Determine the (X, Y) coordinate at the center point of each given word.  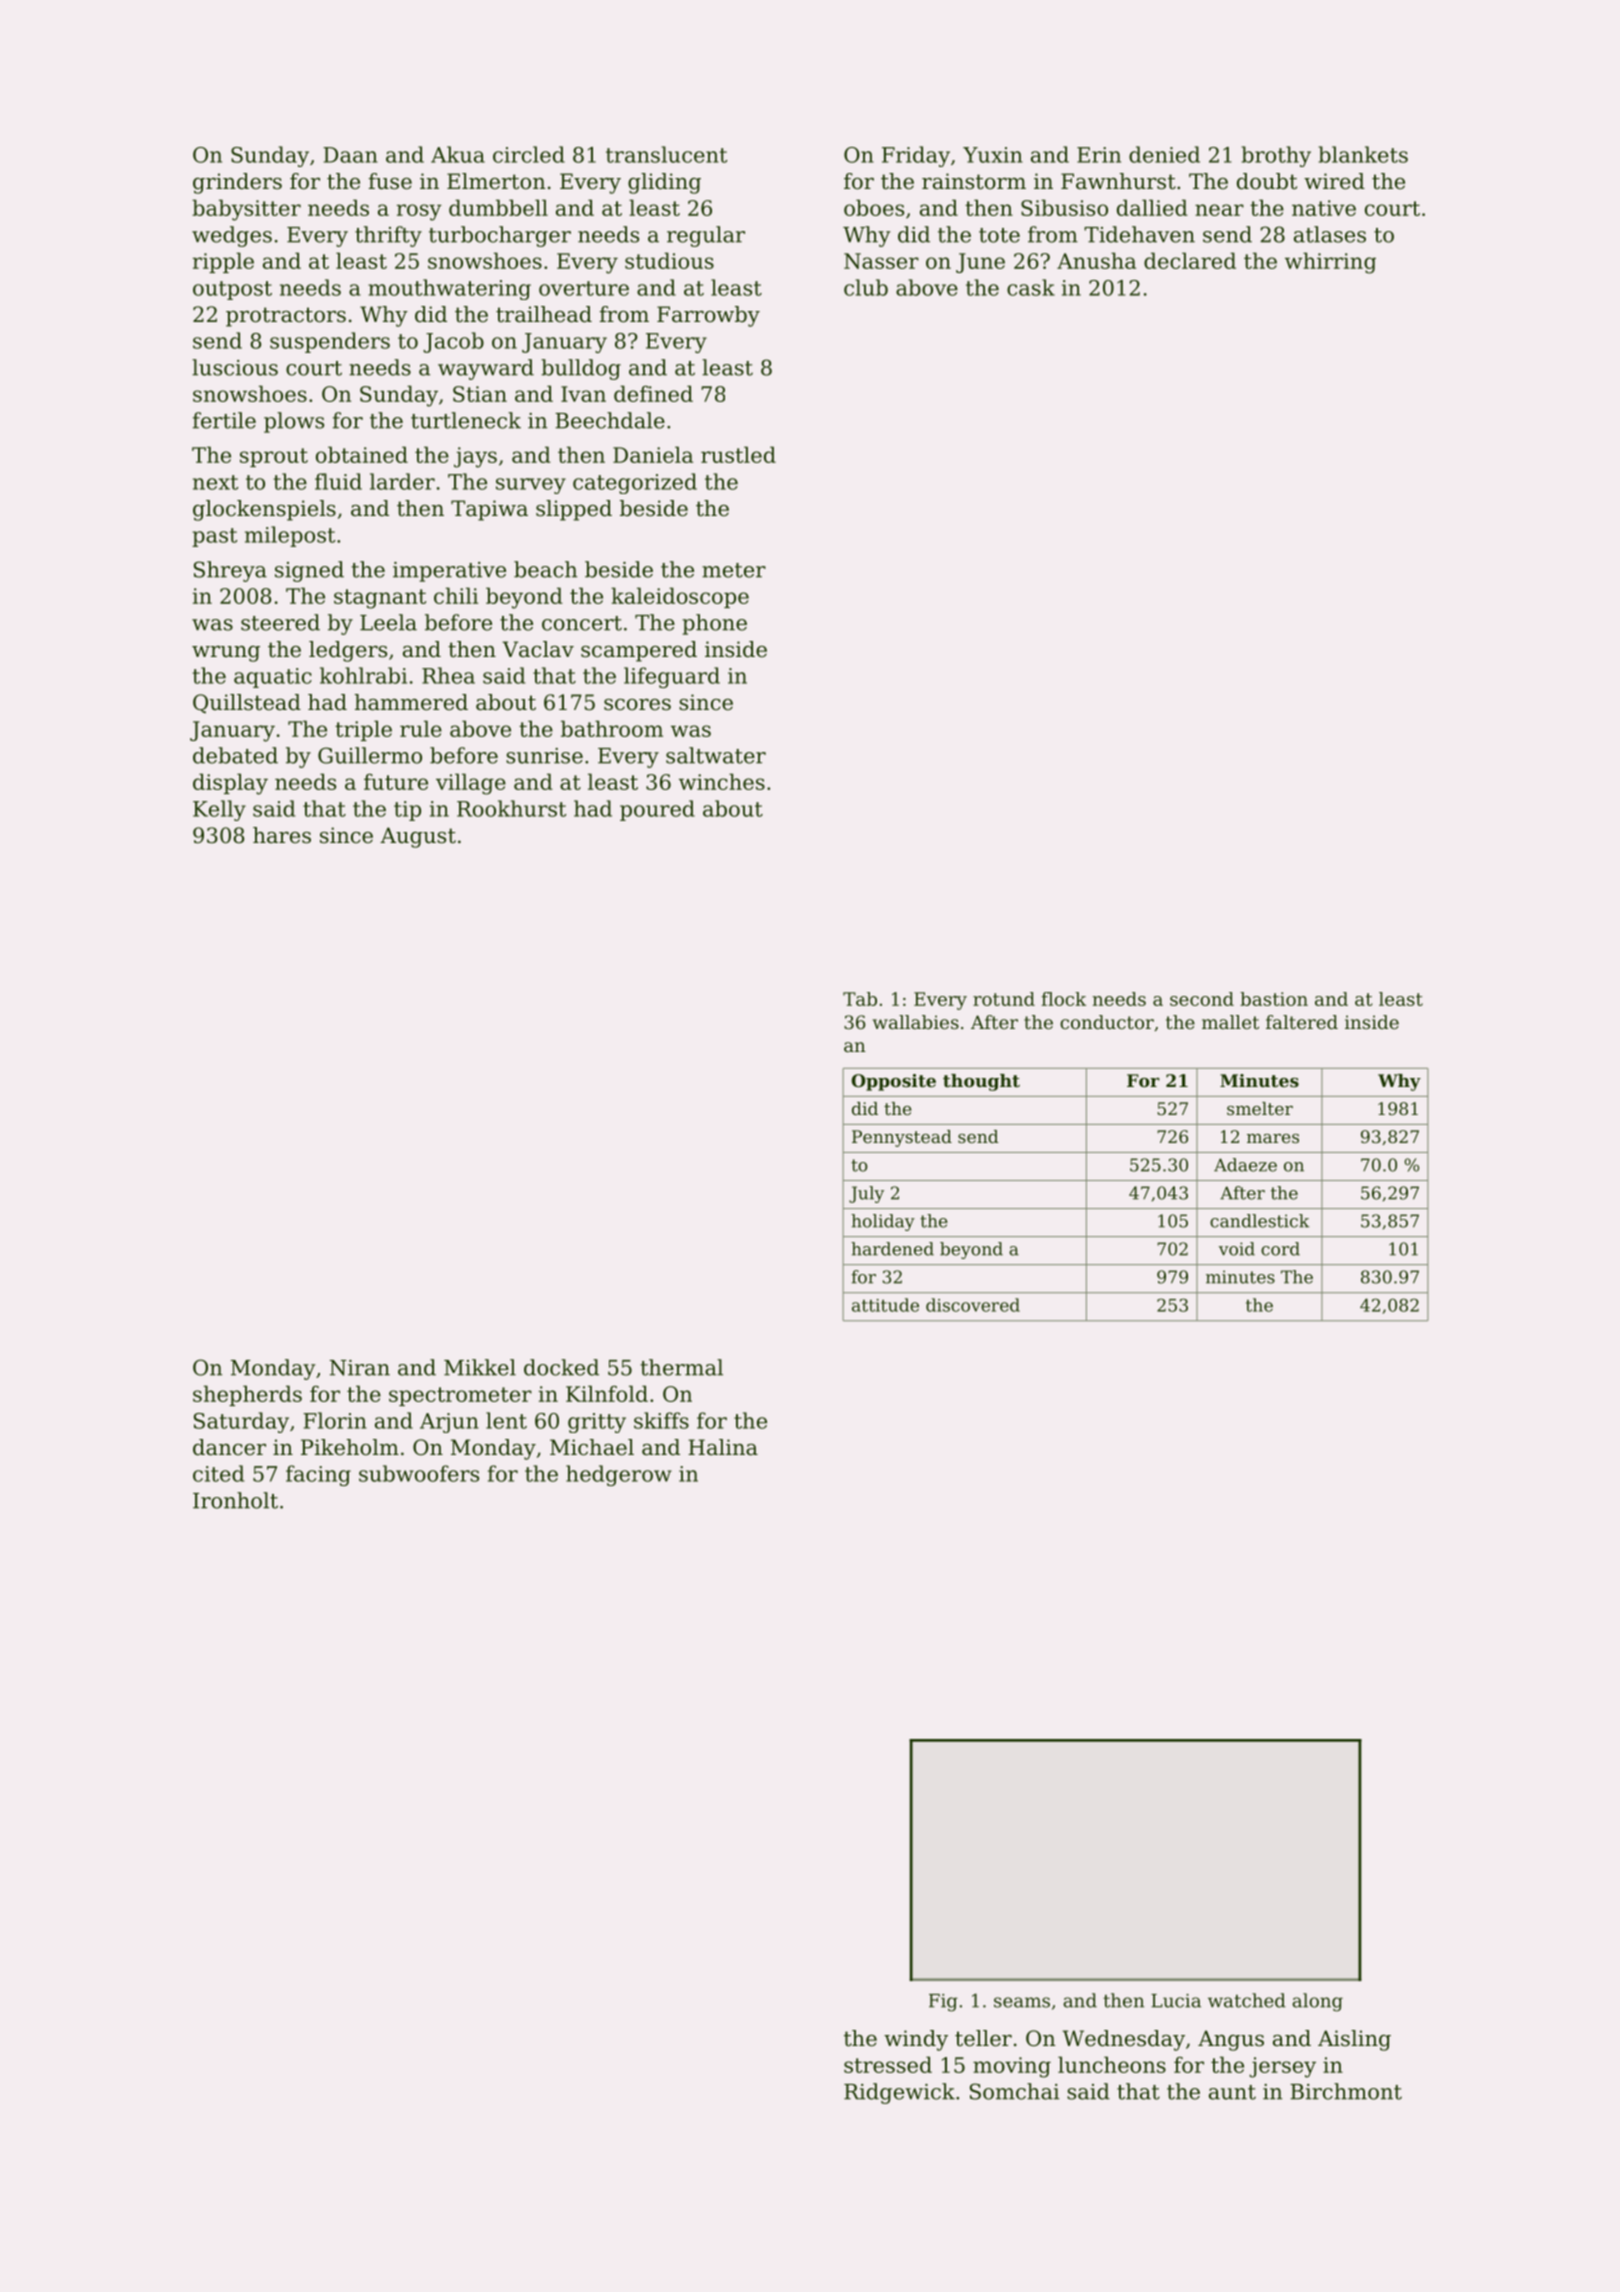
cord (1280, 1249)
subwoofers (419, 1473)
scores (637, 705)
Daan (350, 155)
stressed (888, 2064)
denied (1164, 154)
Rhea (448, 675)
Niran (360, 1368)
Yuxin (993, 155)
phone (714, 624)
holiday (883, 1222)
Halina (723, 1447)
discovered (973, 1305)
